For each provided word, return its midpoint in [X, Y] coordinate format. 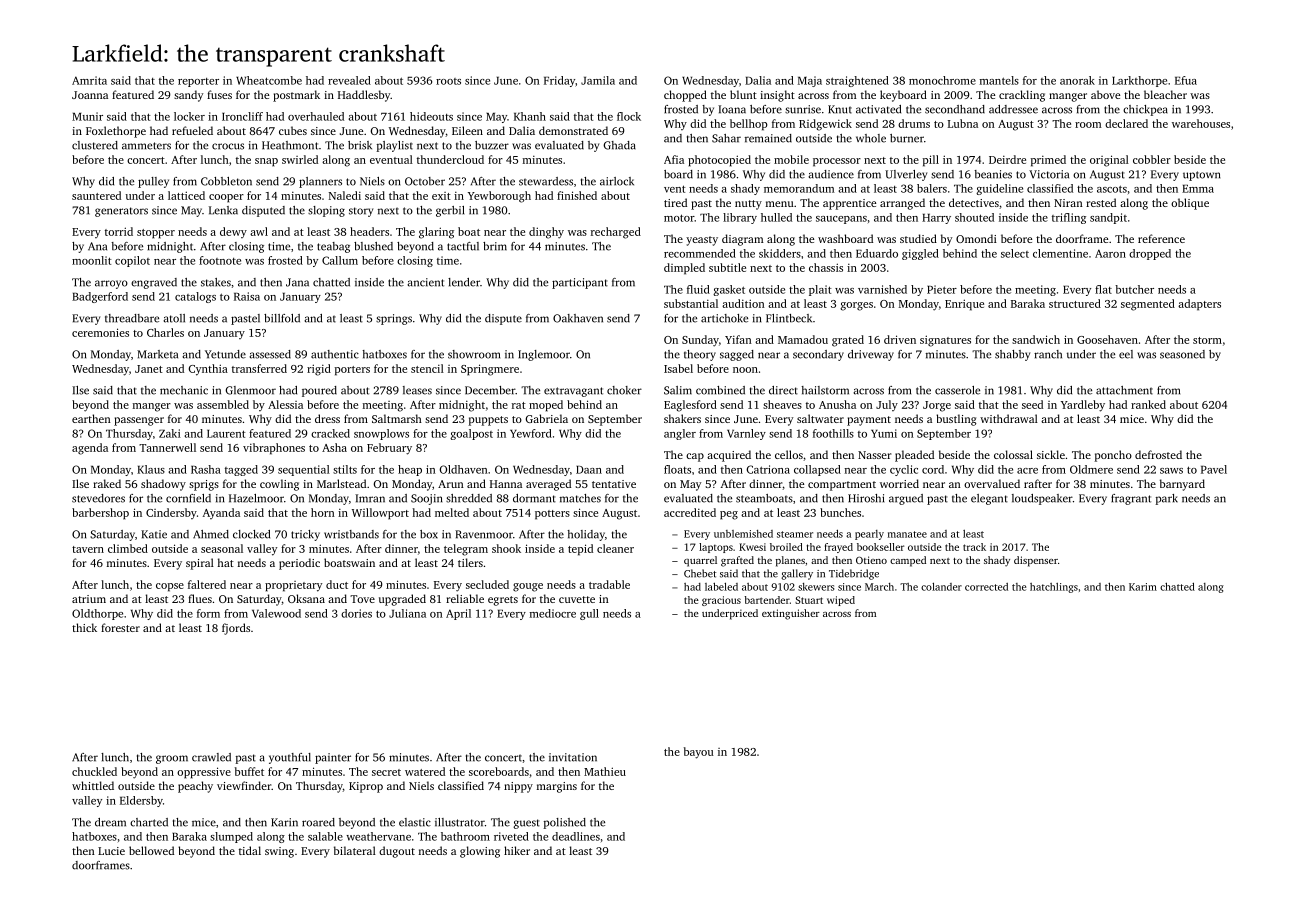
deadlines [576, 836]
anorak [1077, 80]
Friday [559, 81]
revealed [349, 80]
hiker [517, 850]
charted [149, 822]
